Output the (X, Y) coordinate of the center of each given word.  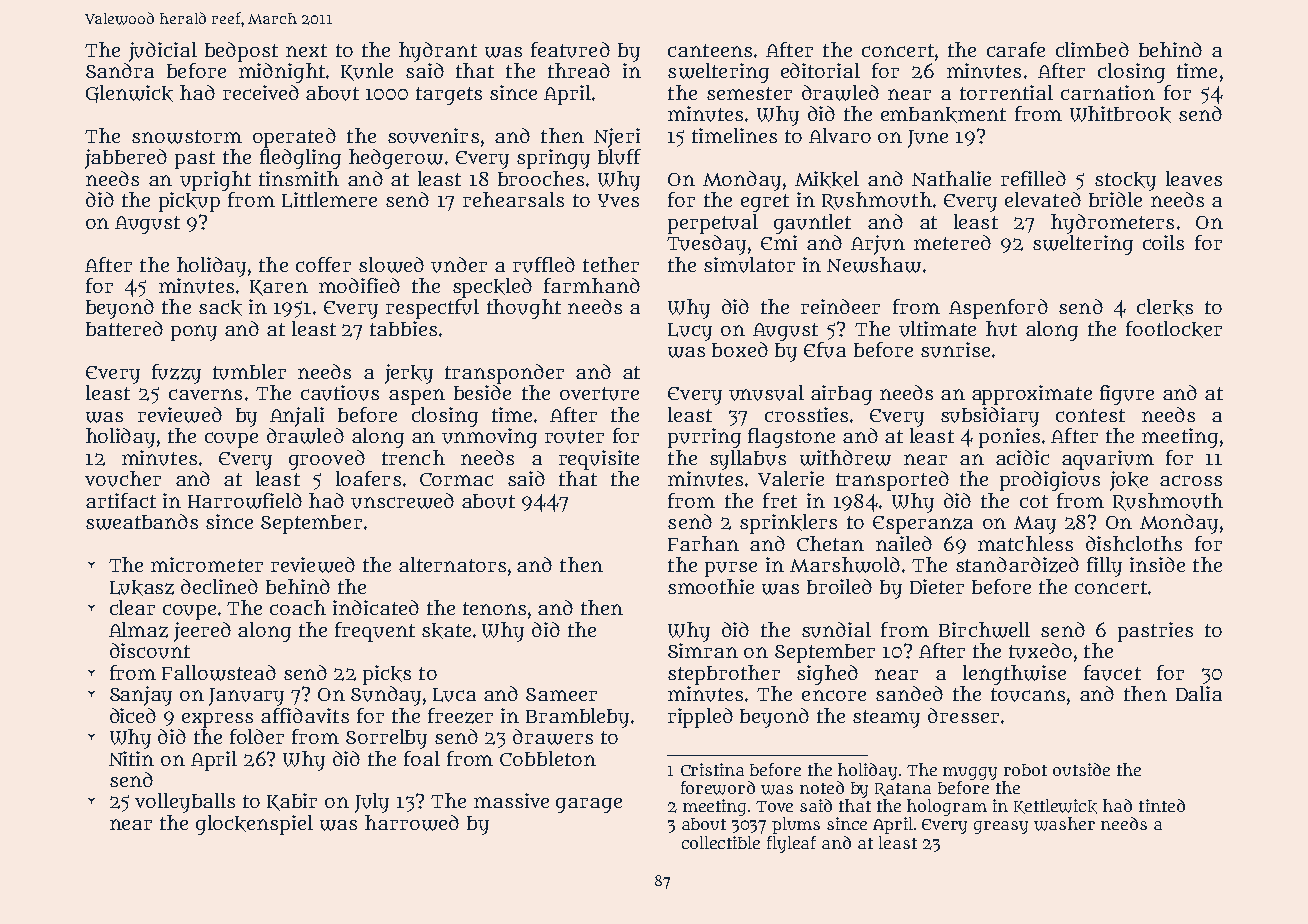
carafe (1016, 49)
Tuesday (706, 245)
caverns (205, 394)
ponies (1009, 438)
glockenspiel (254, 825)
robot (1025, 770)
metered (952, 242)
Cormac (456, 479)
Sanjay (141, 696)
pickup (189, 202)
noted (822, 787)
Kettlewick (1055, 806)
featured (570, 50)
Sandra (120, 70)
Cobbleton (548, 758)
